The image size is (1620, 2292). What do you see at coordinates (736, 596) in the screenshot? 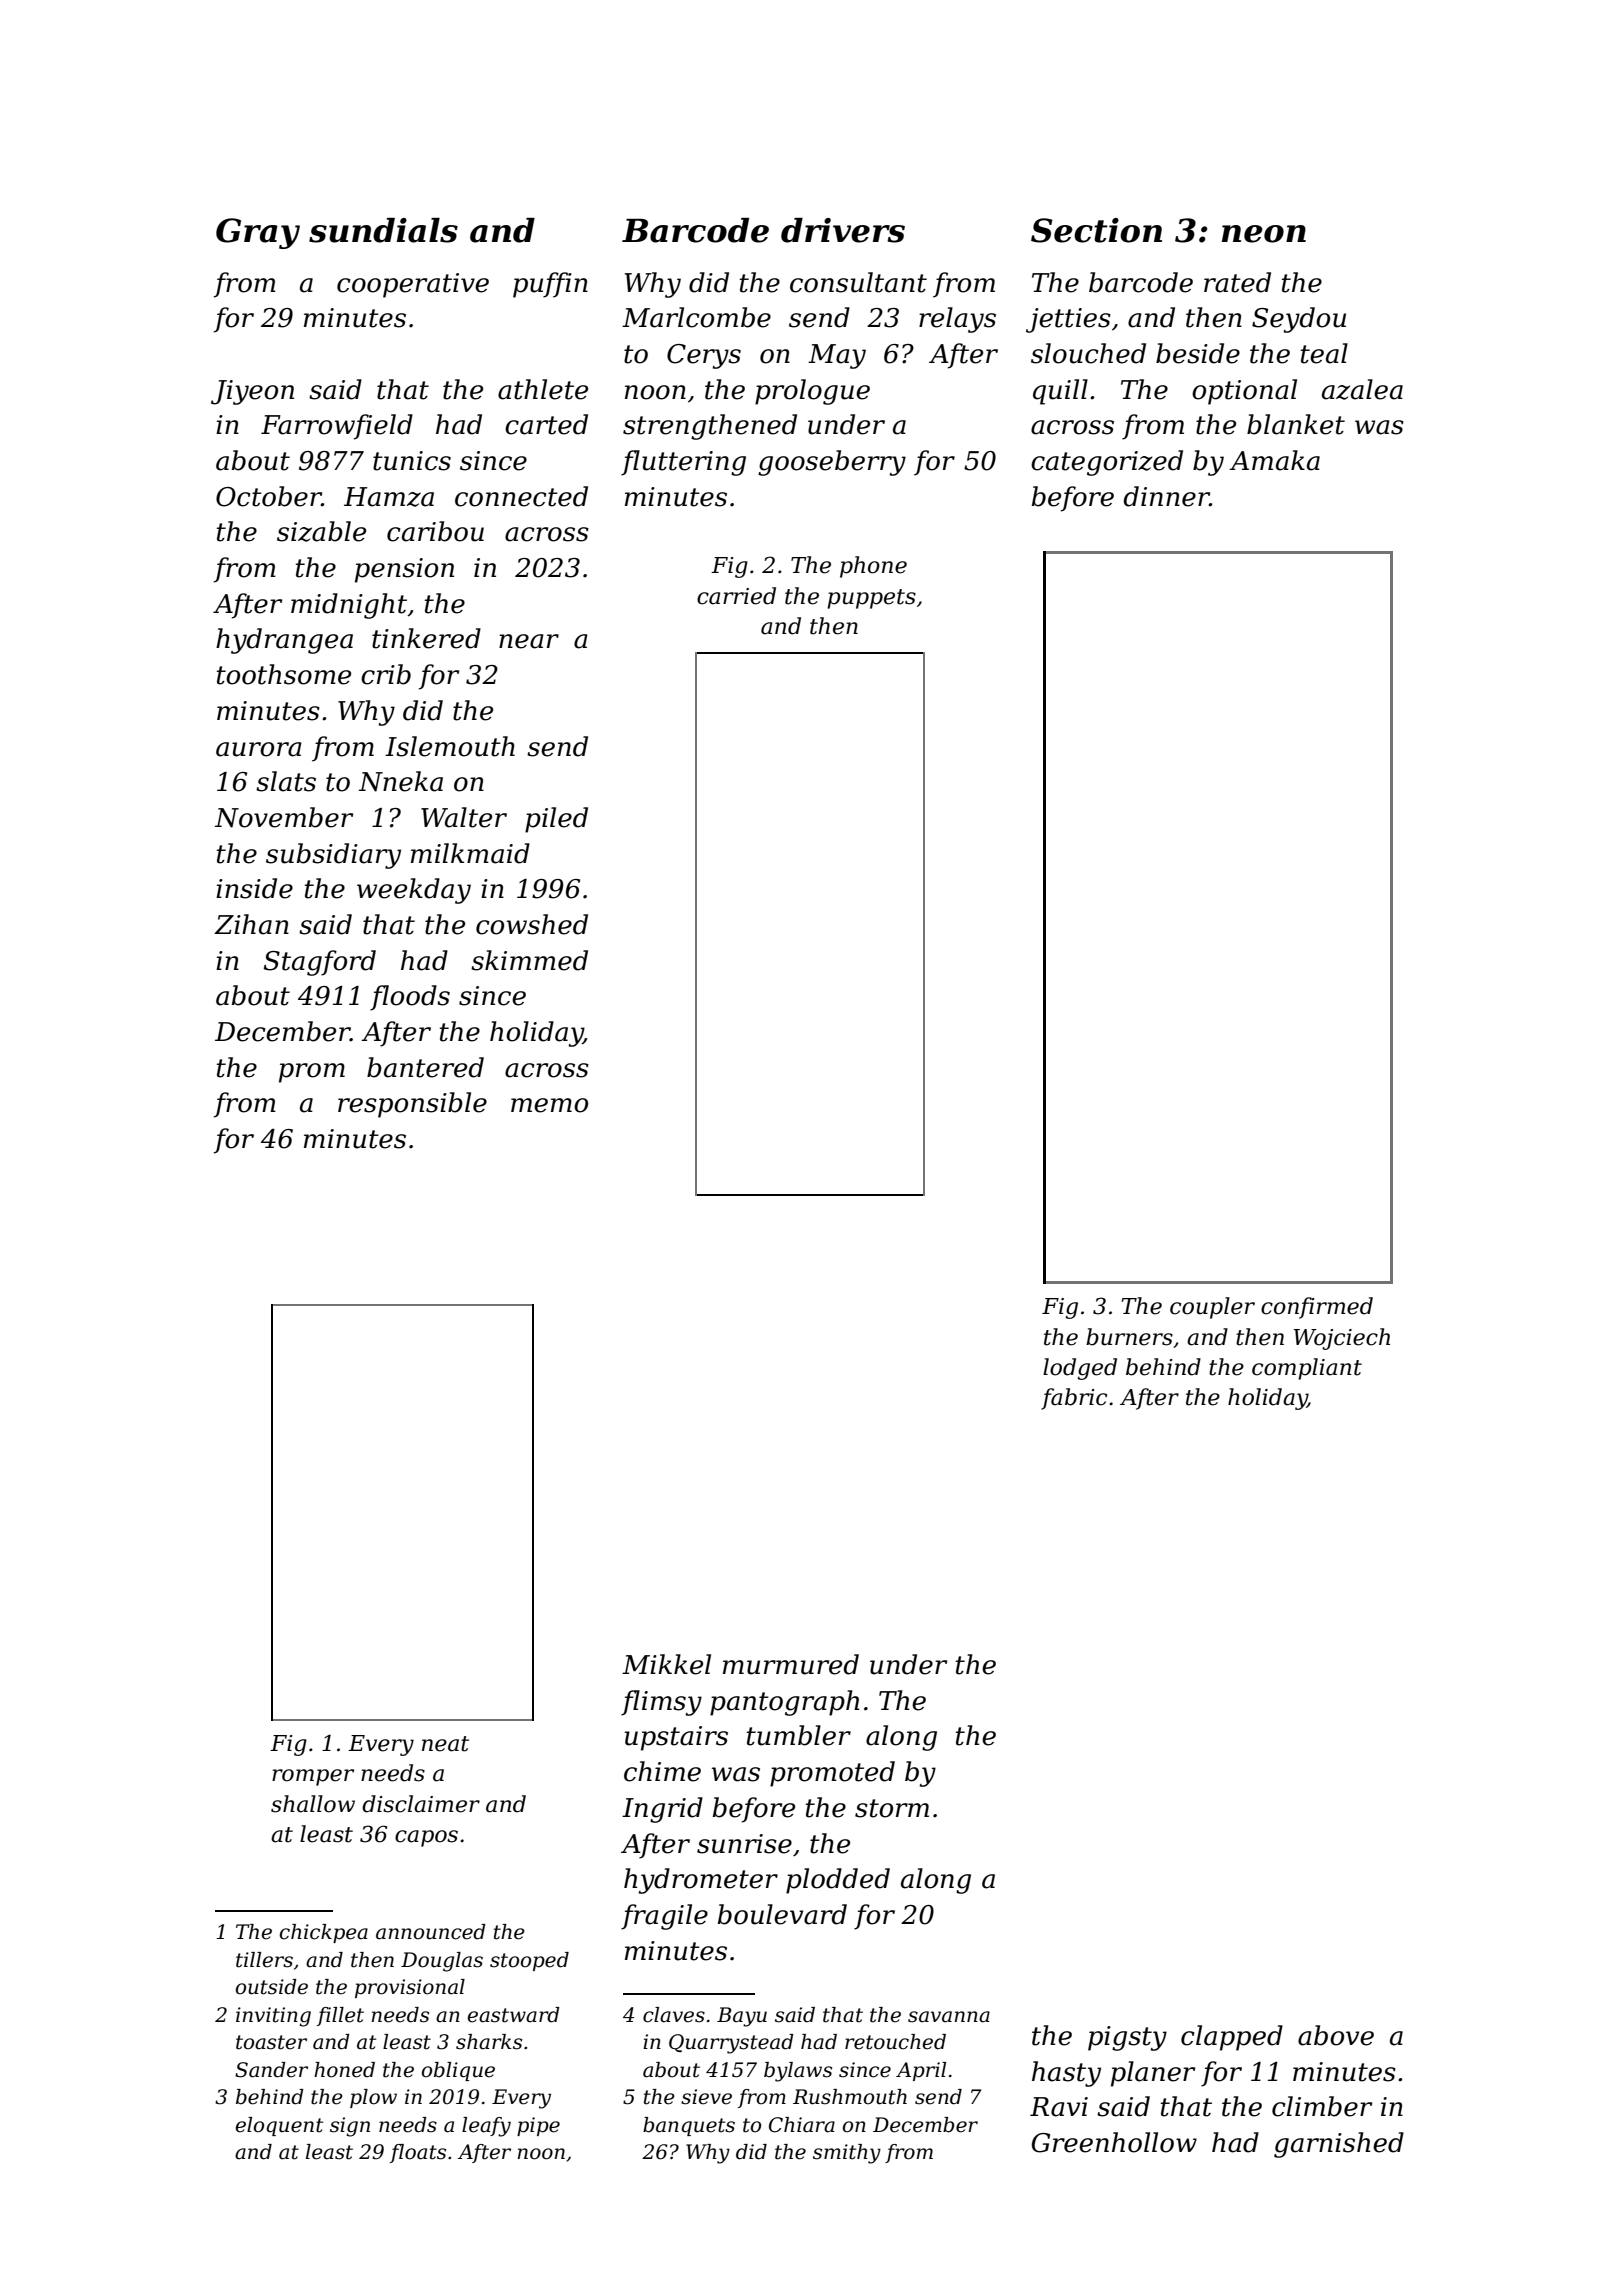
I see `carried` at bounding box center [736, 596].
